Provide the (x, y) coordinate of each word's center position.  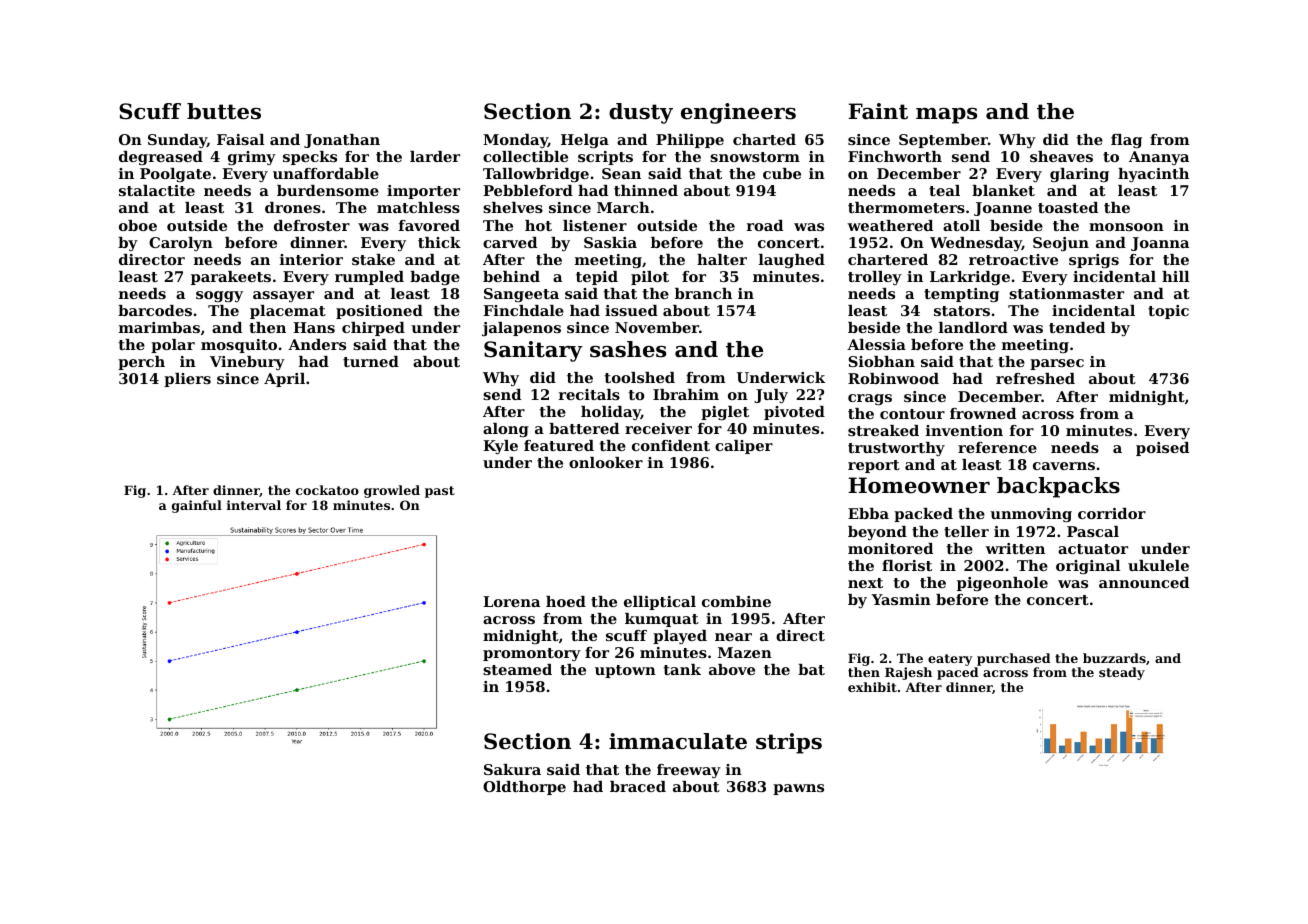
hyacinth (1153, 175)
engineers (738, 113)
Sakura (512, 769)
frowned (983, 413)
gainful (197, 506)
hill (1175, 276)
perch (141, 363)
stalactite (157, 190)
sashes (628, 349)
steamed (517, 669)
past (440, 492)
